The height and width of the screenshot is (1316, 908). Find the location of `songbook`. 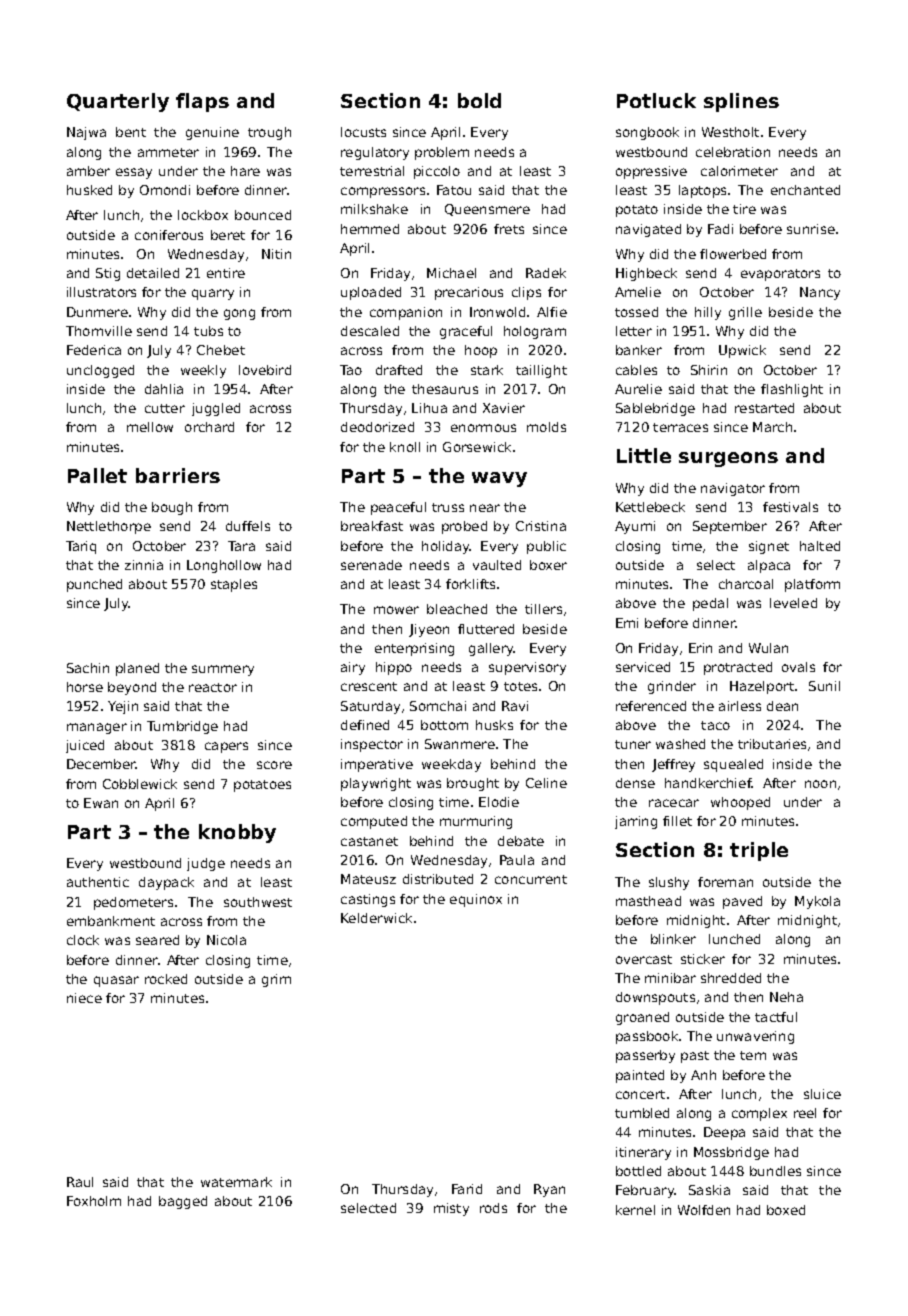

songbook is located at coordinates (647, 133).
